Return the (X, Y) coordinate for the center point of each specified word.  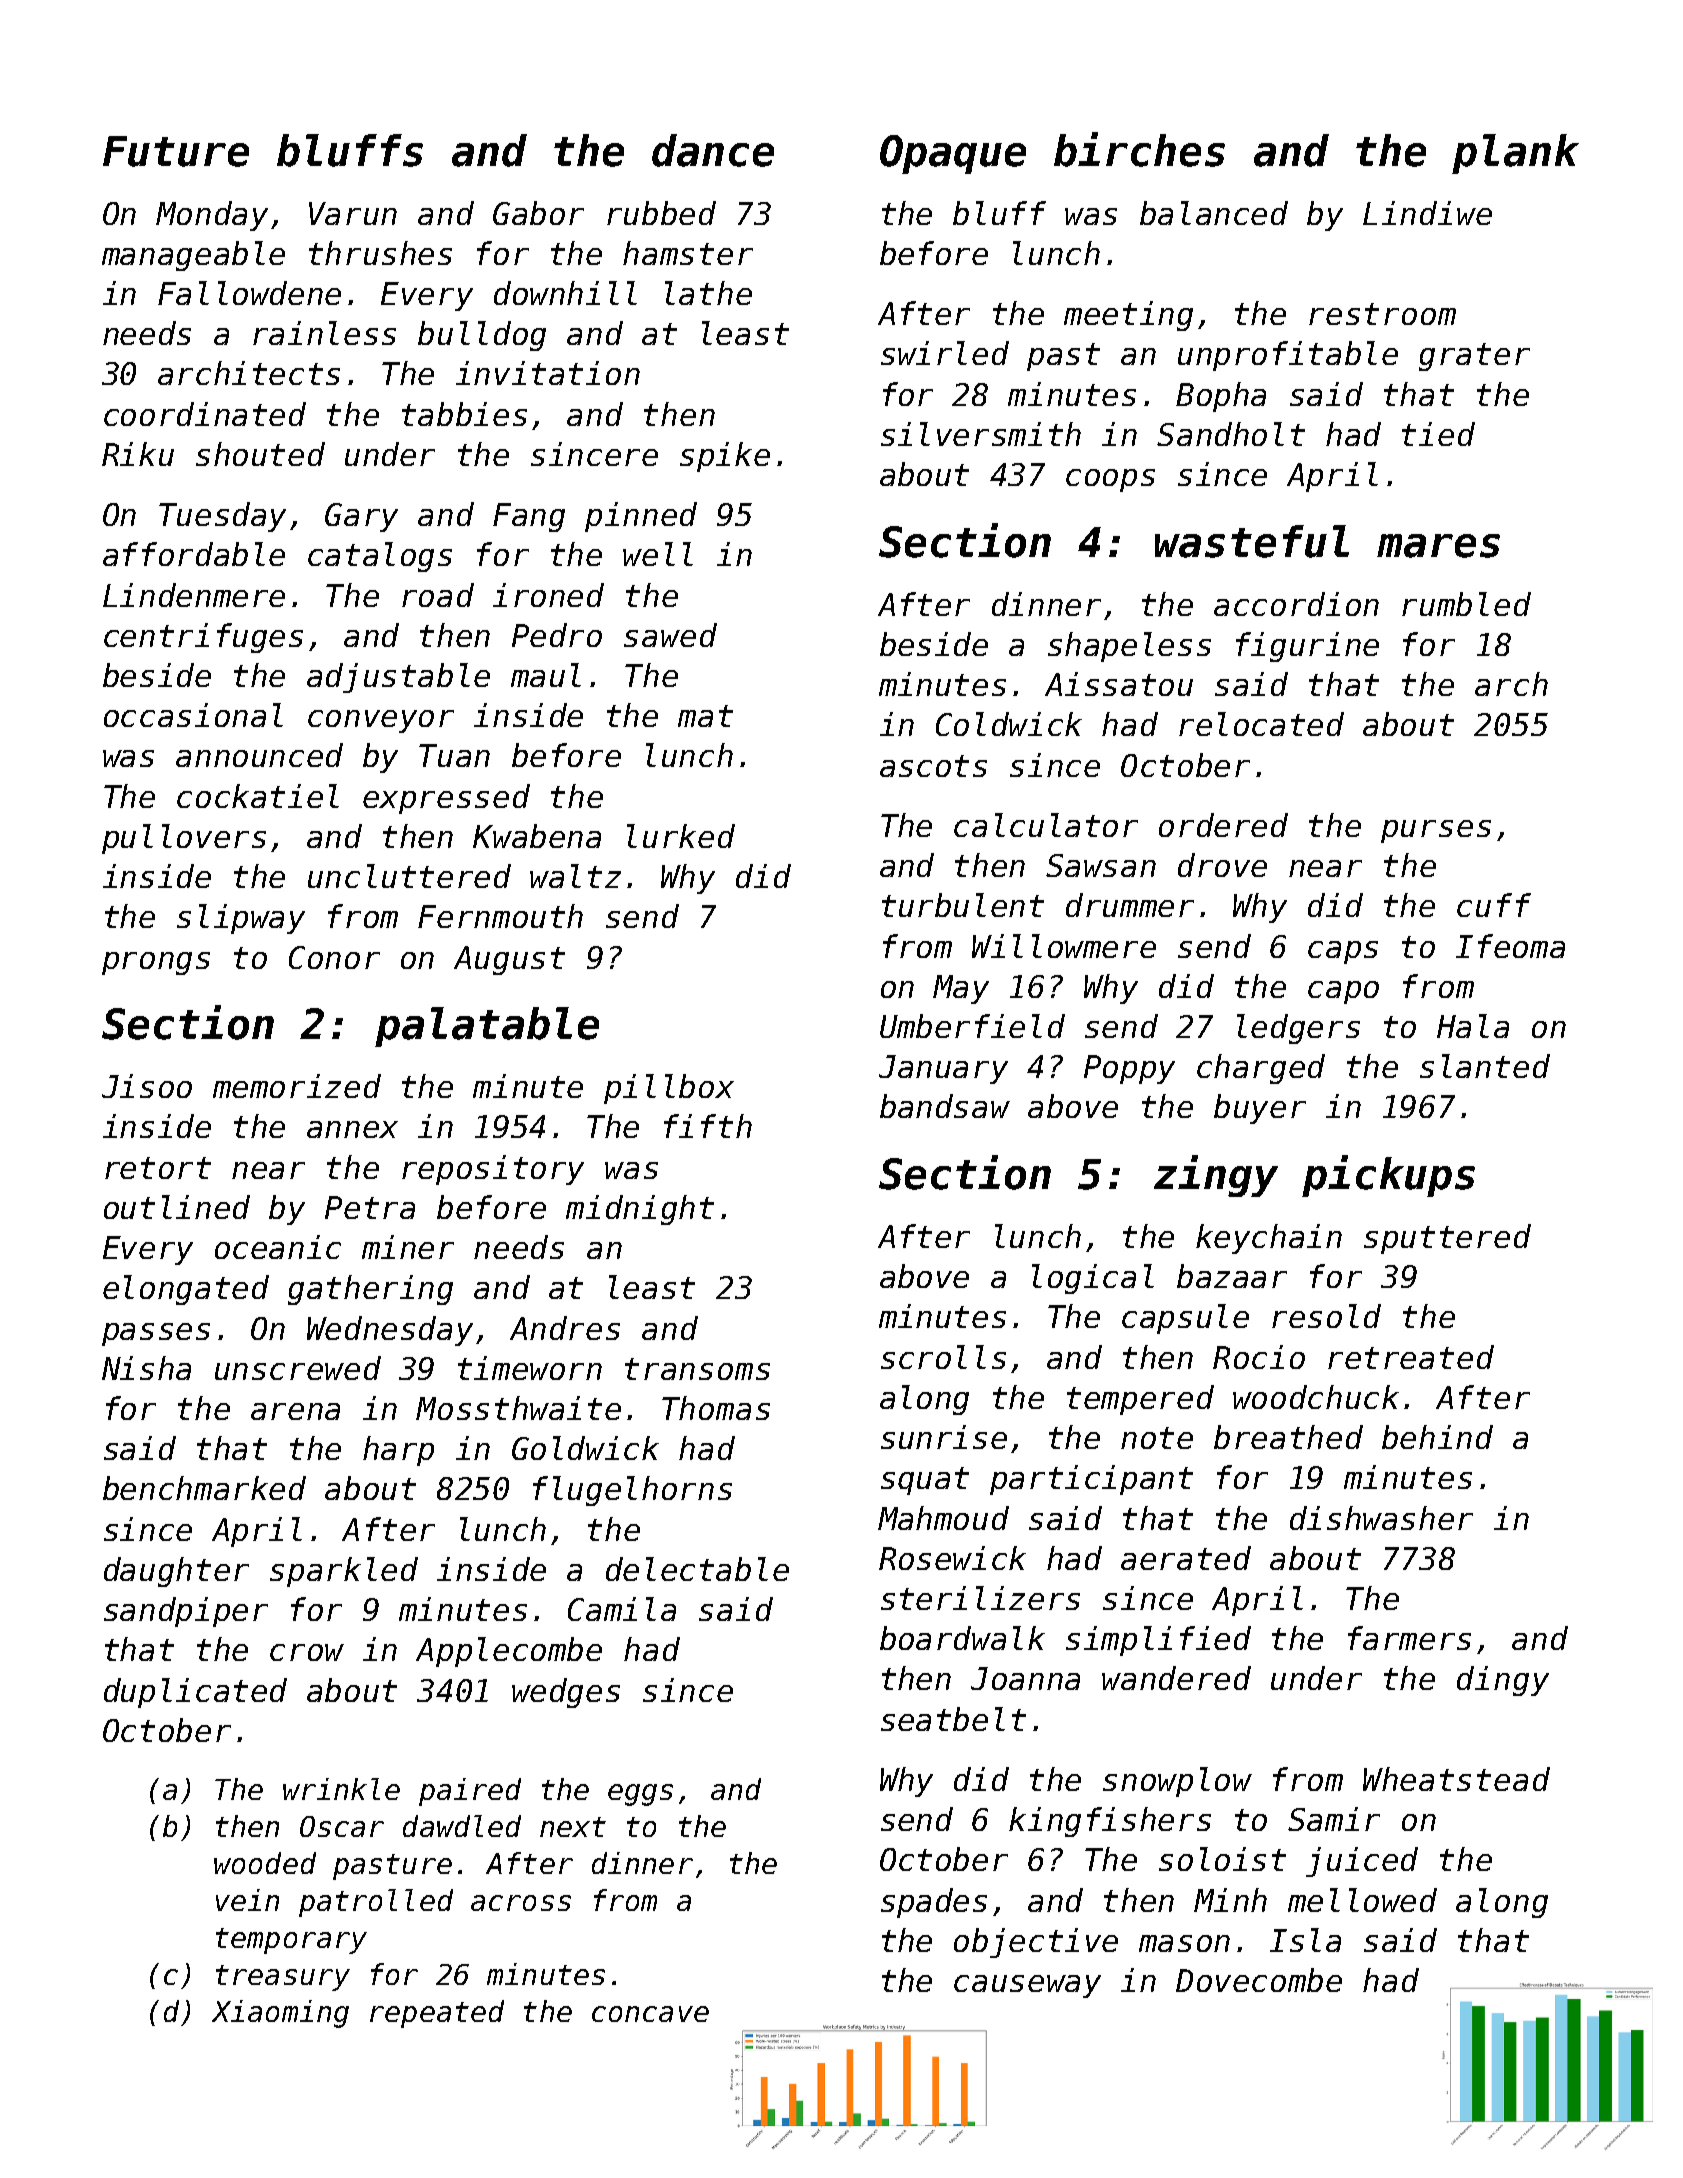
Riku (138, 454)
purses (1436, 831)
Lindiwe (1427, 213)
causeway (1027, 1986)
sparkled (344, 1572)
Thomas (716, 1408)
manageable (193, 256)
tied (1438, 434)
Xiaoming (280, 2014)
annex (352, 1129)
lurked (681, 836)
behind (1437, 1437)
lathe (708, 293)
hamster (688, 253)
